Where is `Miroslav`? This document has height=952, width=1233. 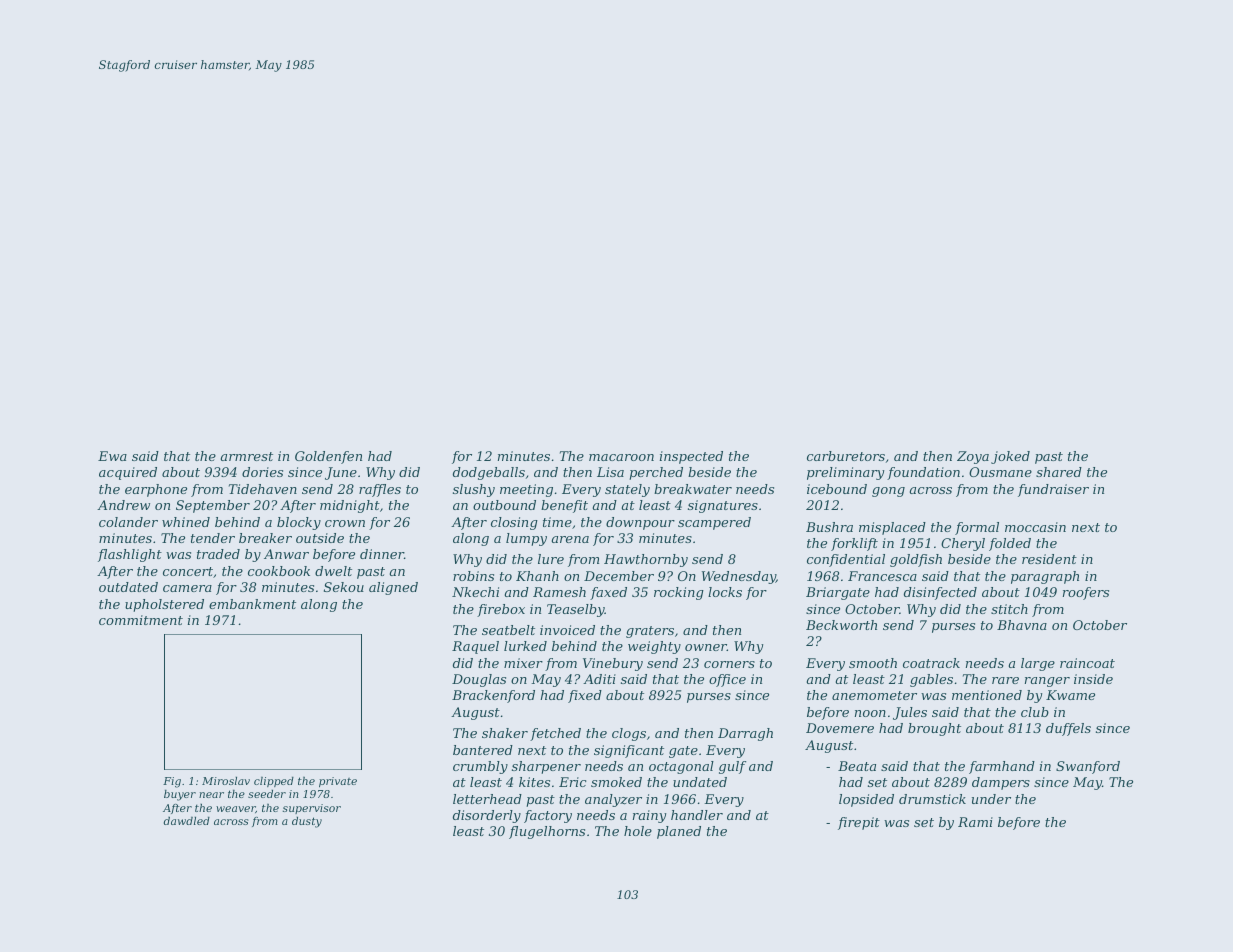
Miroslav is located at coordinates (226, 781).
